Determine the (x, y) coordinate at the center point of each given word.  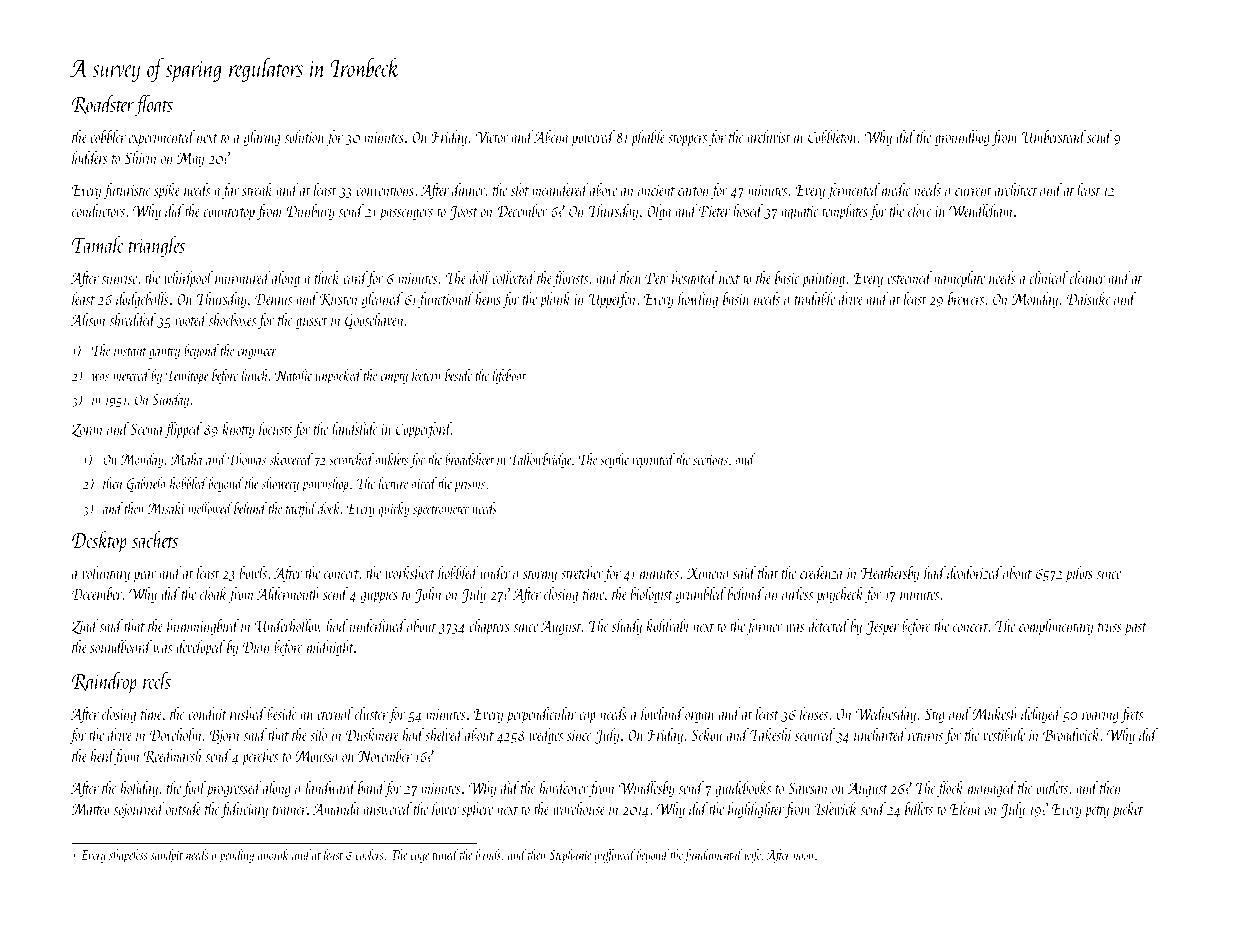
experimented (162, 138)
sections (710, 460)
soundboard (121, 646)
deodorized (974, 572)
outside (183, 808)
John (428, 595)
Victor (492, 137)
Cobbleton (832, 136)
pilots (1079, 574)
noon (803, 856)
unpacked (339, 376)
